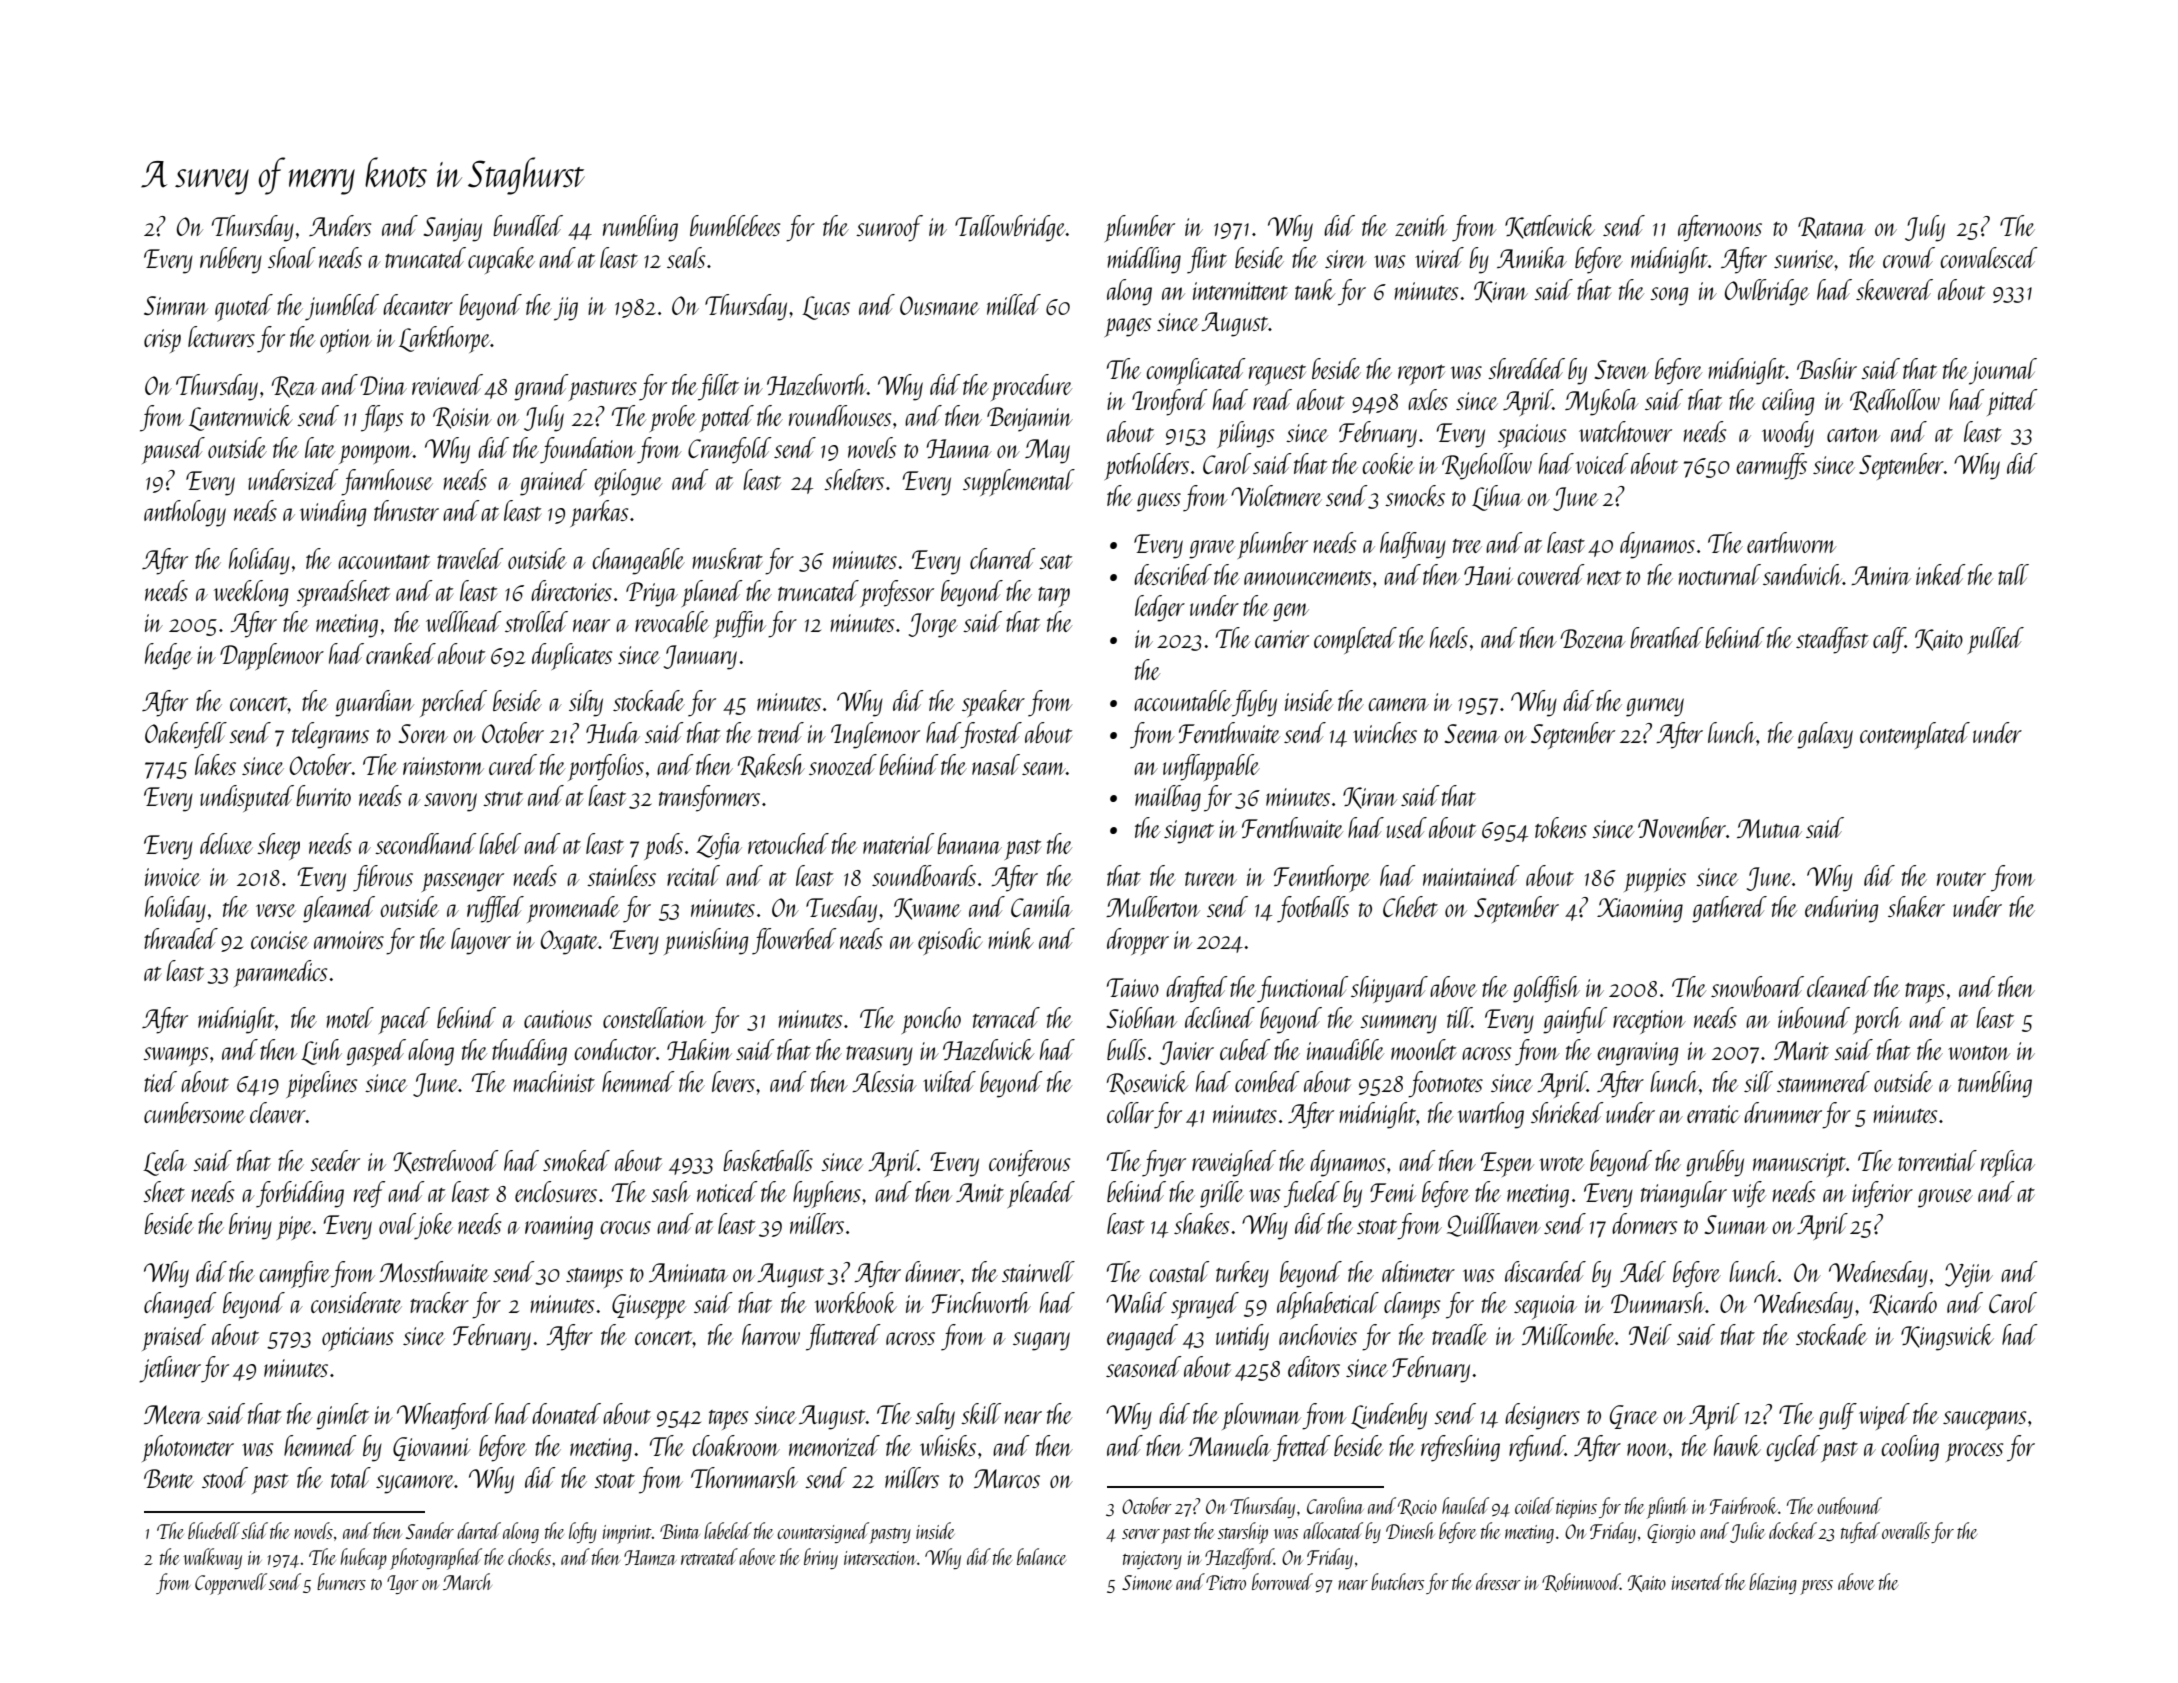  Describe the element at coordinates (528, 225) in the screenshot. I see `bundled` at that location.
